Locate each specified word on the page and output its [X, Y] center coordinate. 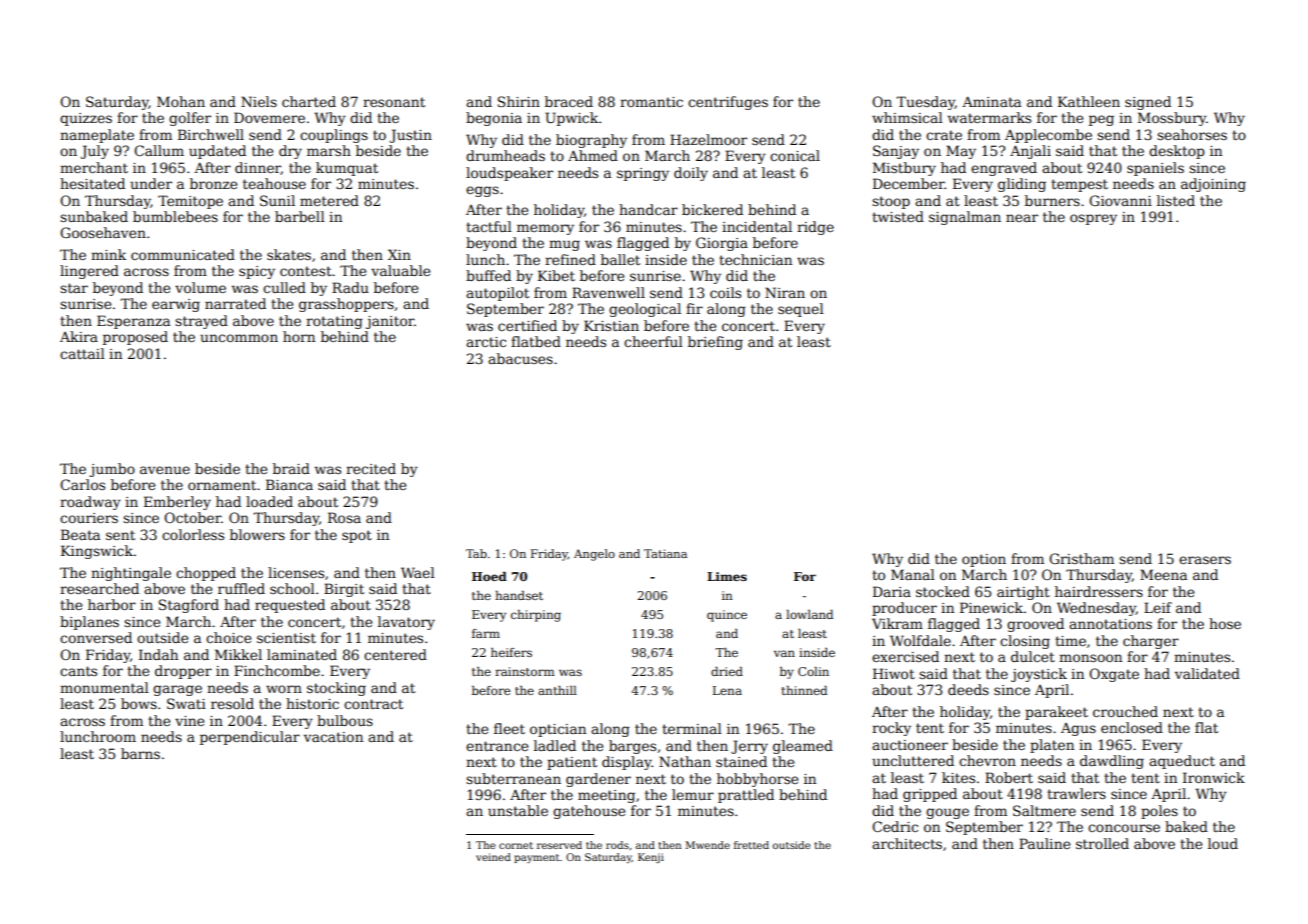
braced [569, 101]
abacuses [520, 358]
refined [570, 259]
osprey [1093, 219]
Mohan [181, 101]
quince [727, 616]
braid [291, 468]
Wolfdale [920, 640]
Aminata [991, 101]
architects [907, 843]
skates [289, 254]
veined [493, 857]
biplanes [89, 623]
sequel [801, 310]
